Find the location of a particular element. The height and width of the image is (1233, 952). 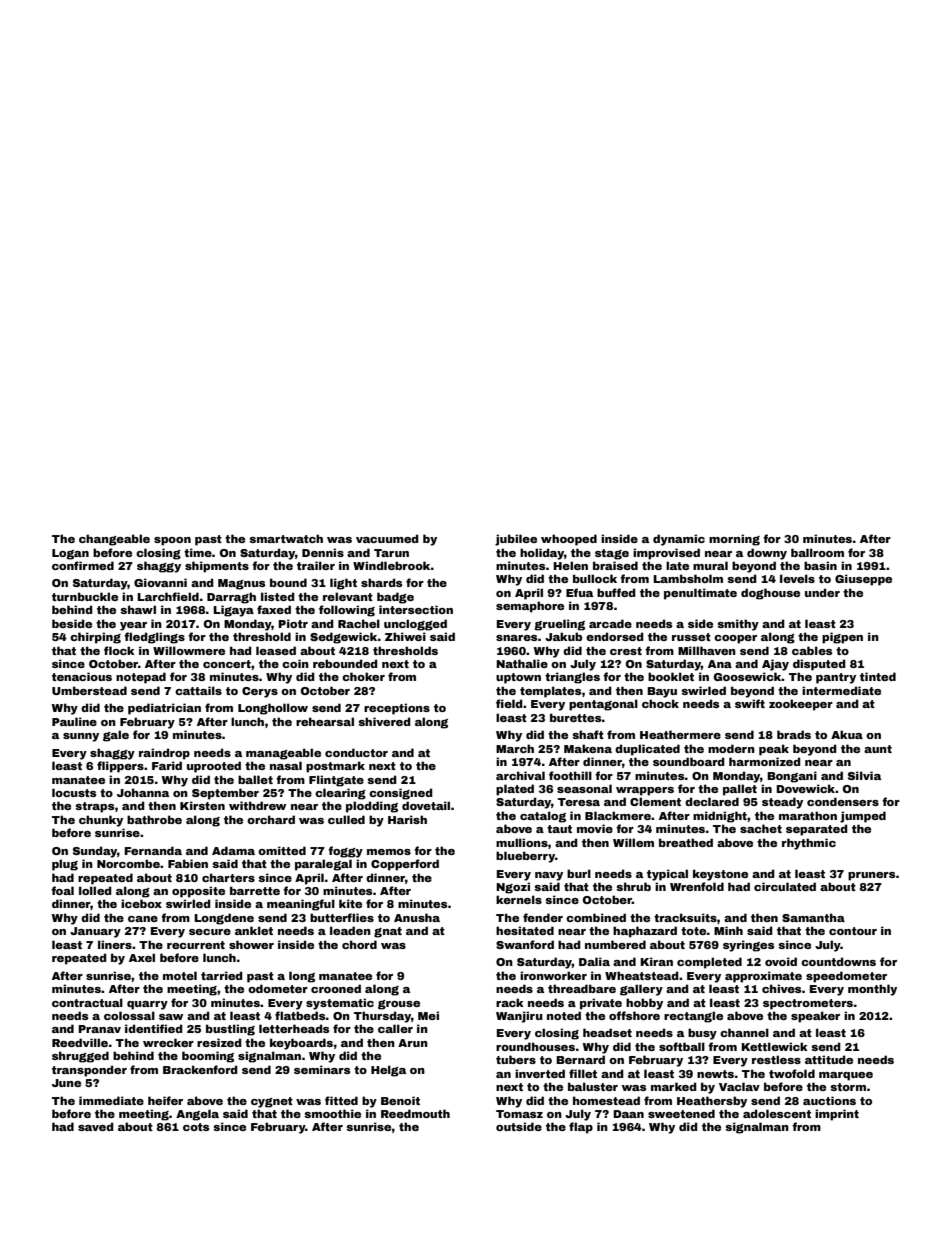

doghouse is located at coordinates (770, 594).
